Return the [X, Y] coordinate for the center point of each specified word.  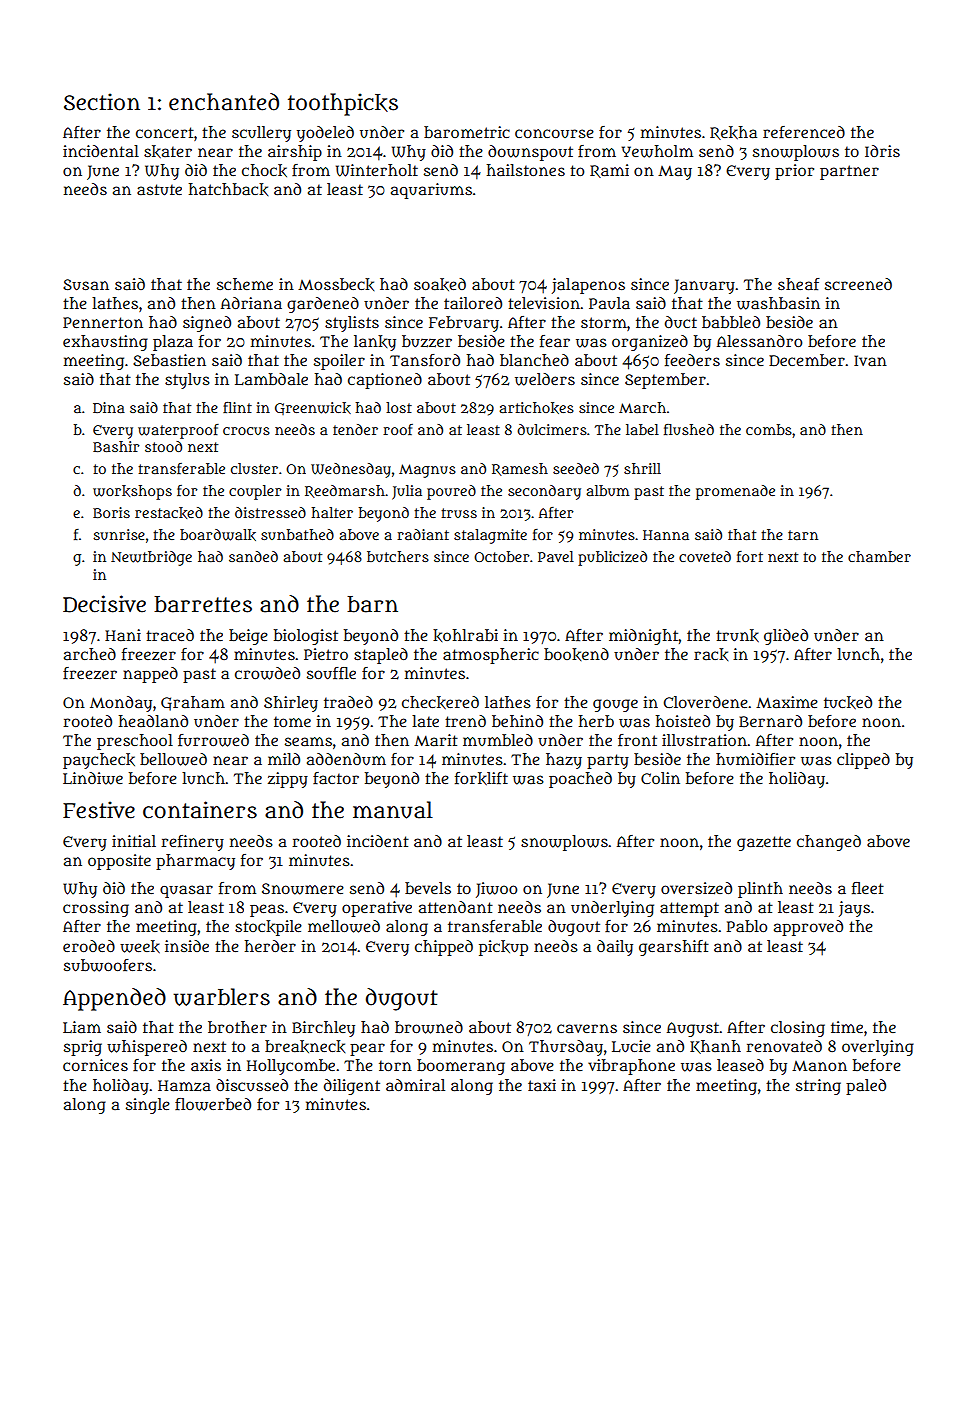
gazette [764, 843]
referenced [804, 132]
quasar [186, 891]
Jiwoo [496, 890]
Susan [86, 285]
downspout [530, 153]
